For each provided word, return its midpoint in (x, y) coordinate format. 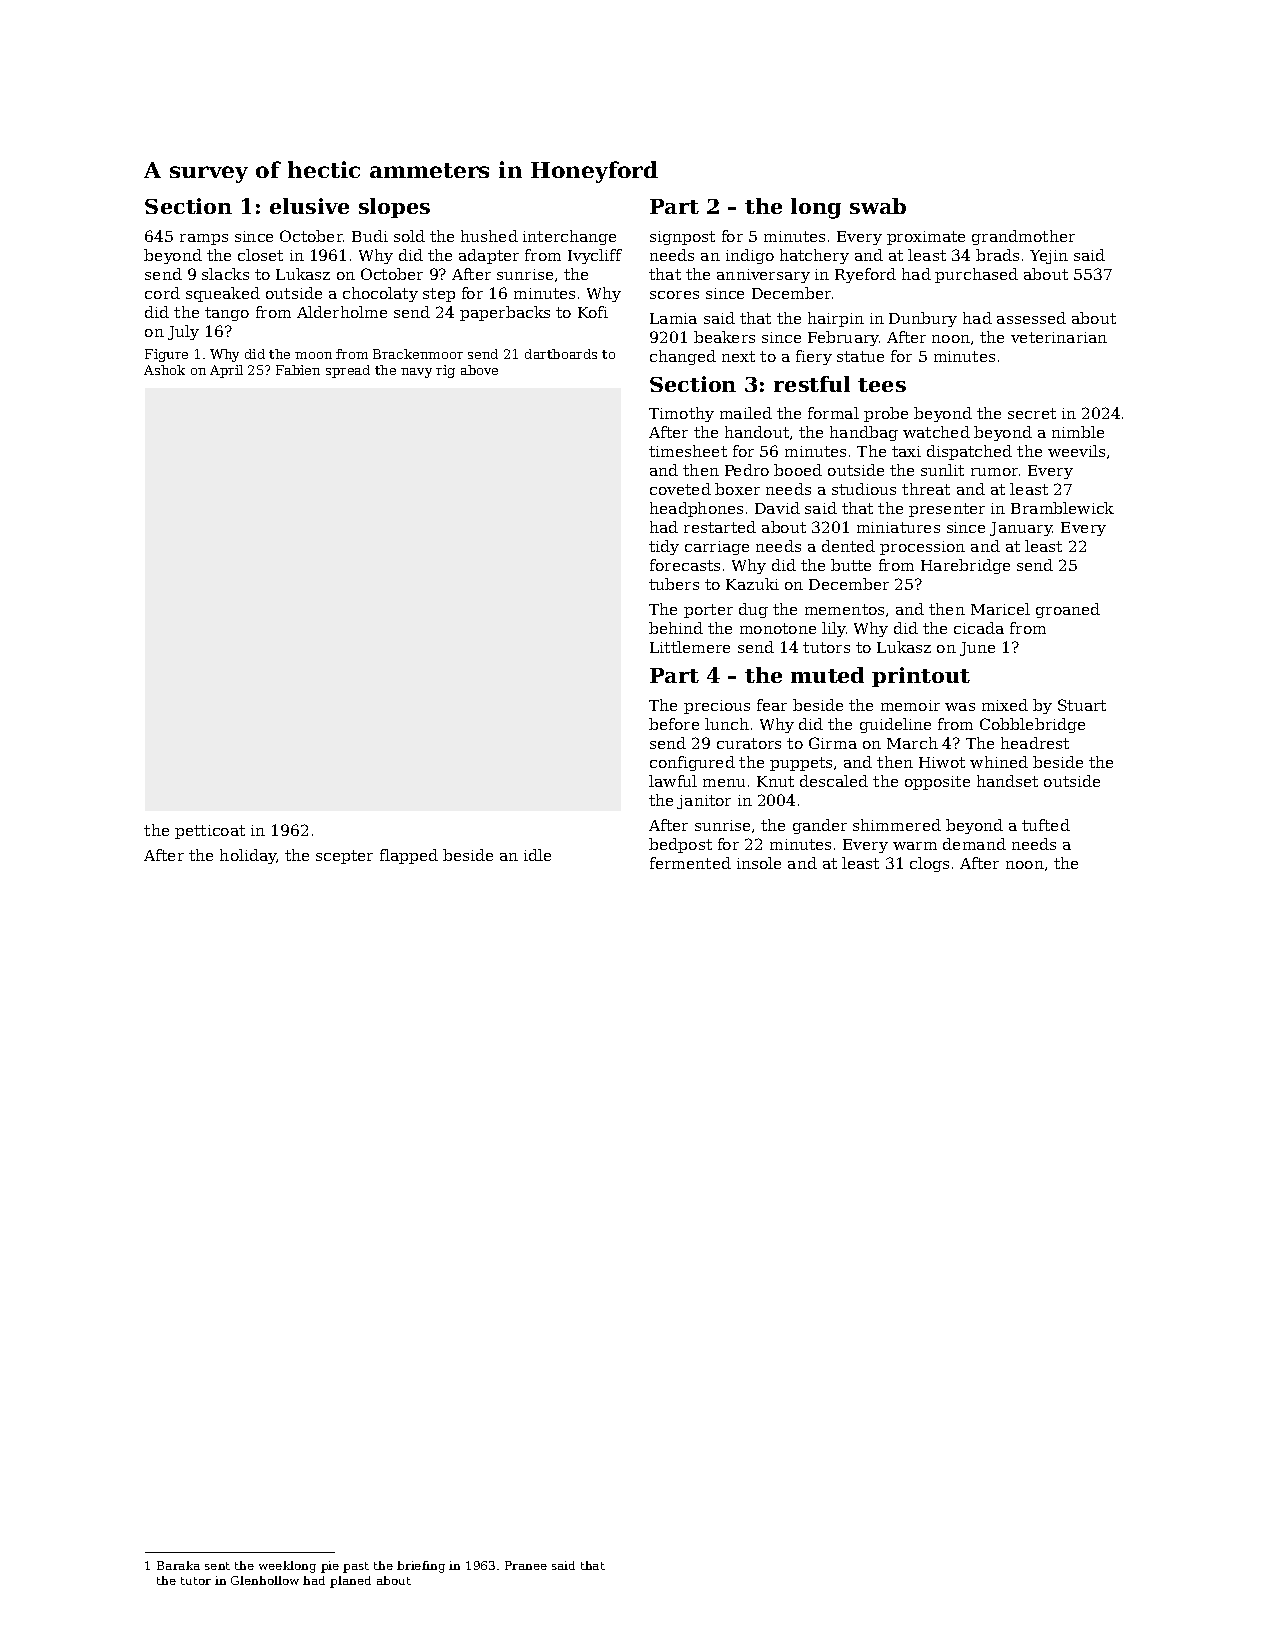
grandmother (1023, 237)
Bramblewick (1062, 508)
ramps (204, 239)
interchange (569, 237)
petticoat (210, 832)
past (356, 1567)
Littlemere (690, 647)
